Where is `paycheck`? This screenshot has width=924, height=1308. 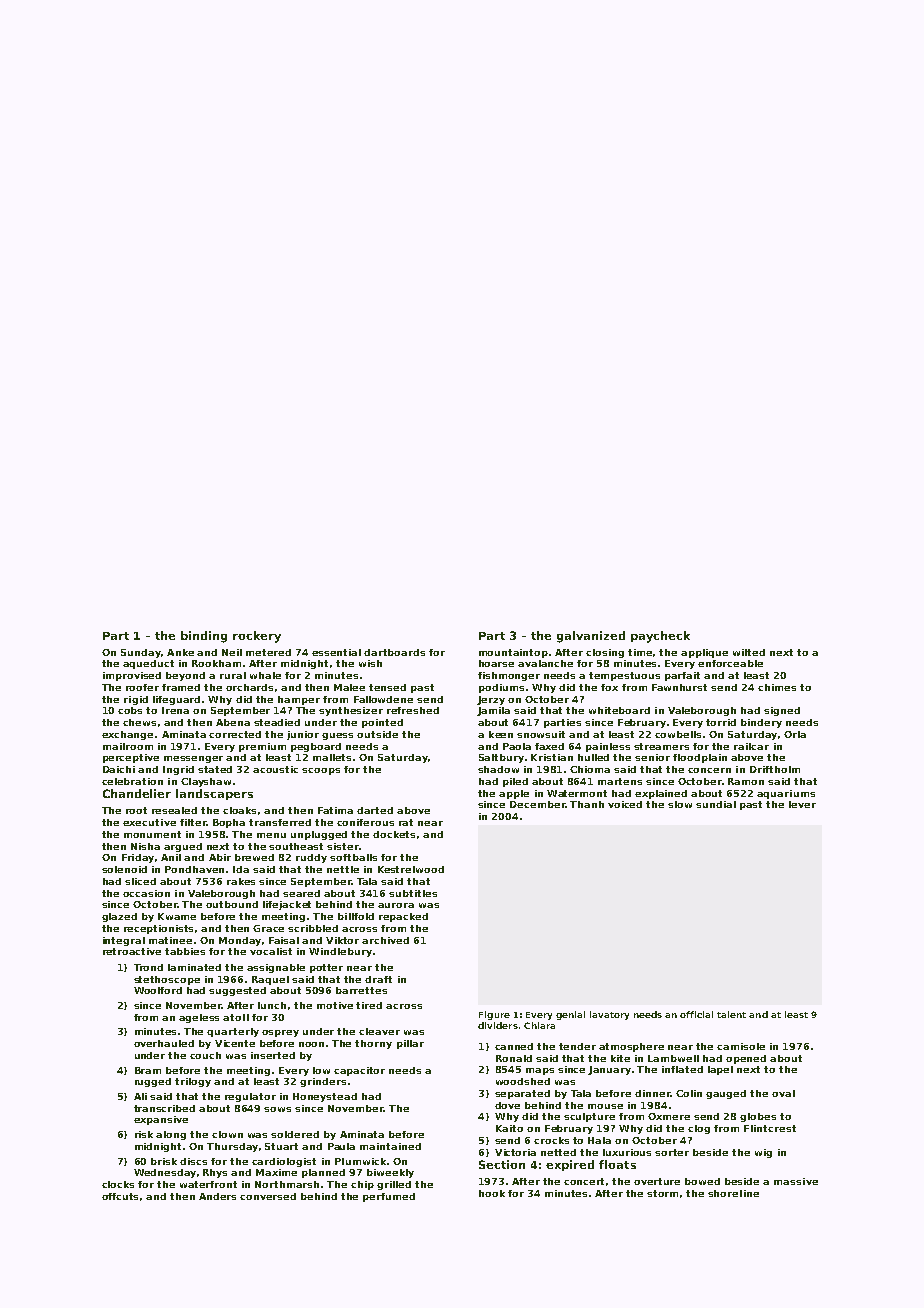
paycheck is located at coordinates (660, 637).
